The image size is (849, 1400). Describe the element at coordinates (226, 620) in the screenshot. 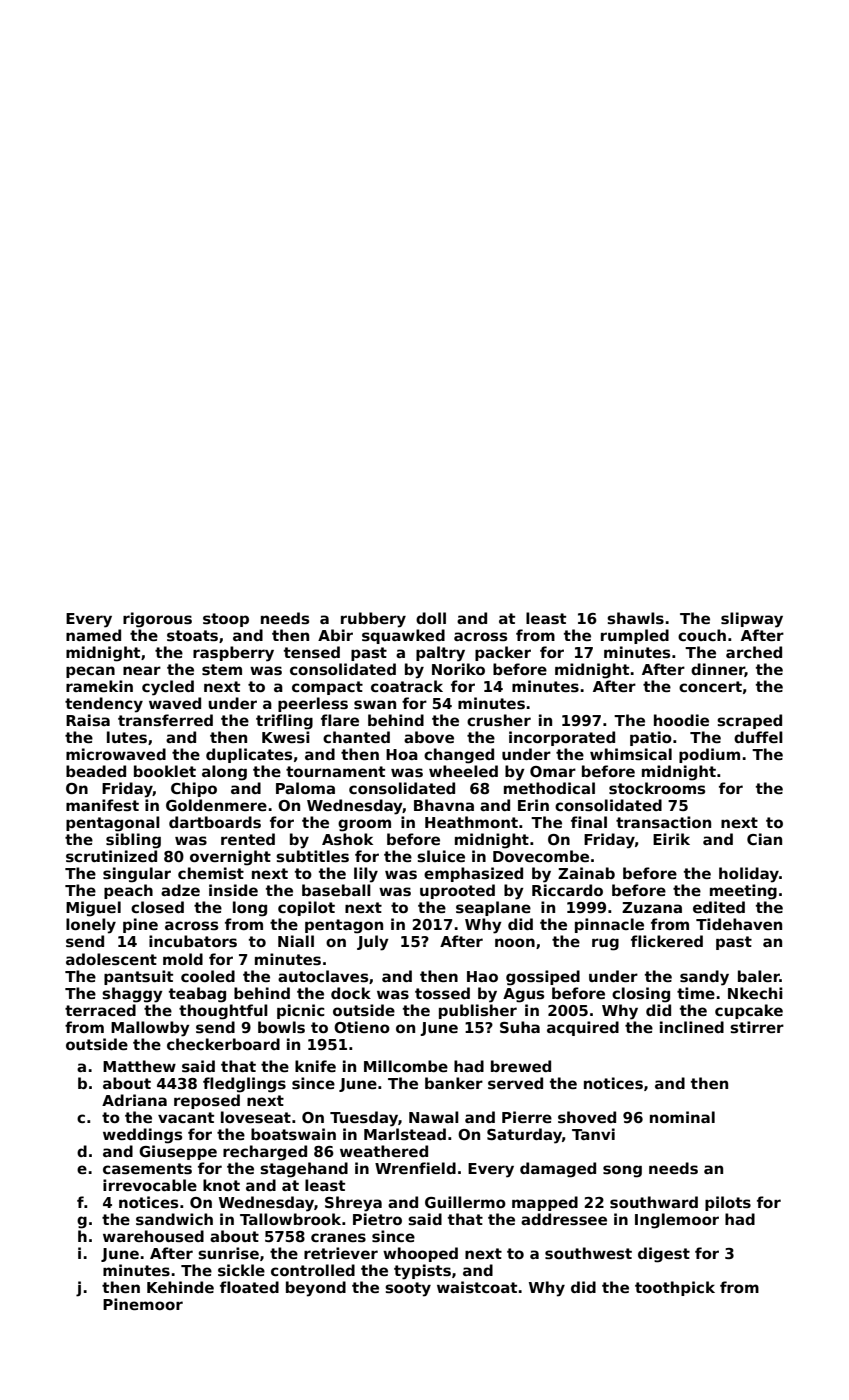

I see `stoop` at that location.
